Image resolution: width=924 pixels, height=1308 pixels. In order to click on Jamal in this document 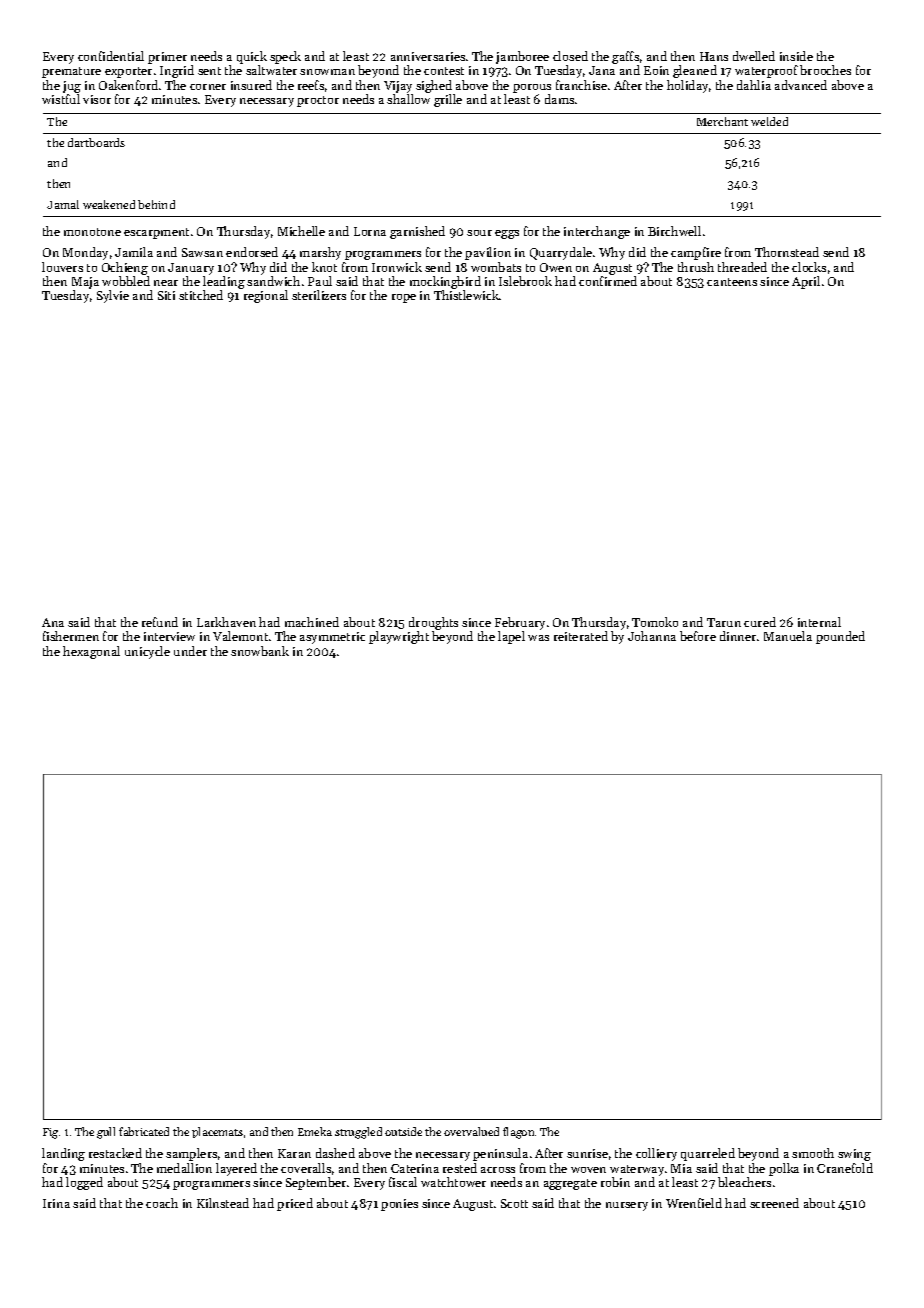, I will do `click(63, 204)`.
